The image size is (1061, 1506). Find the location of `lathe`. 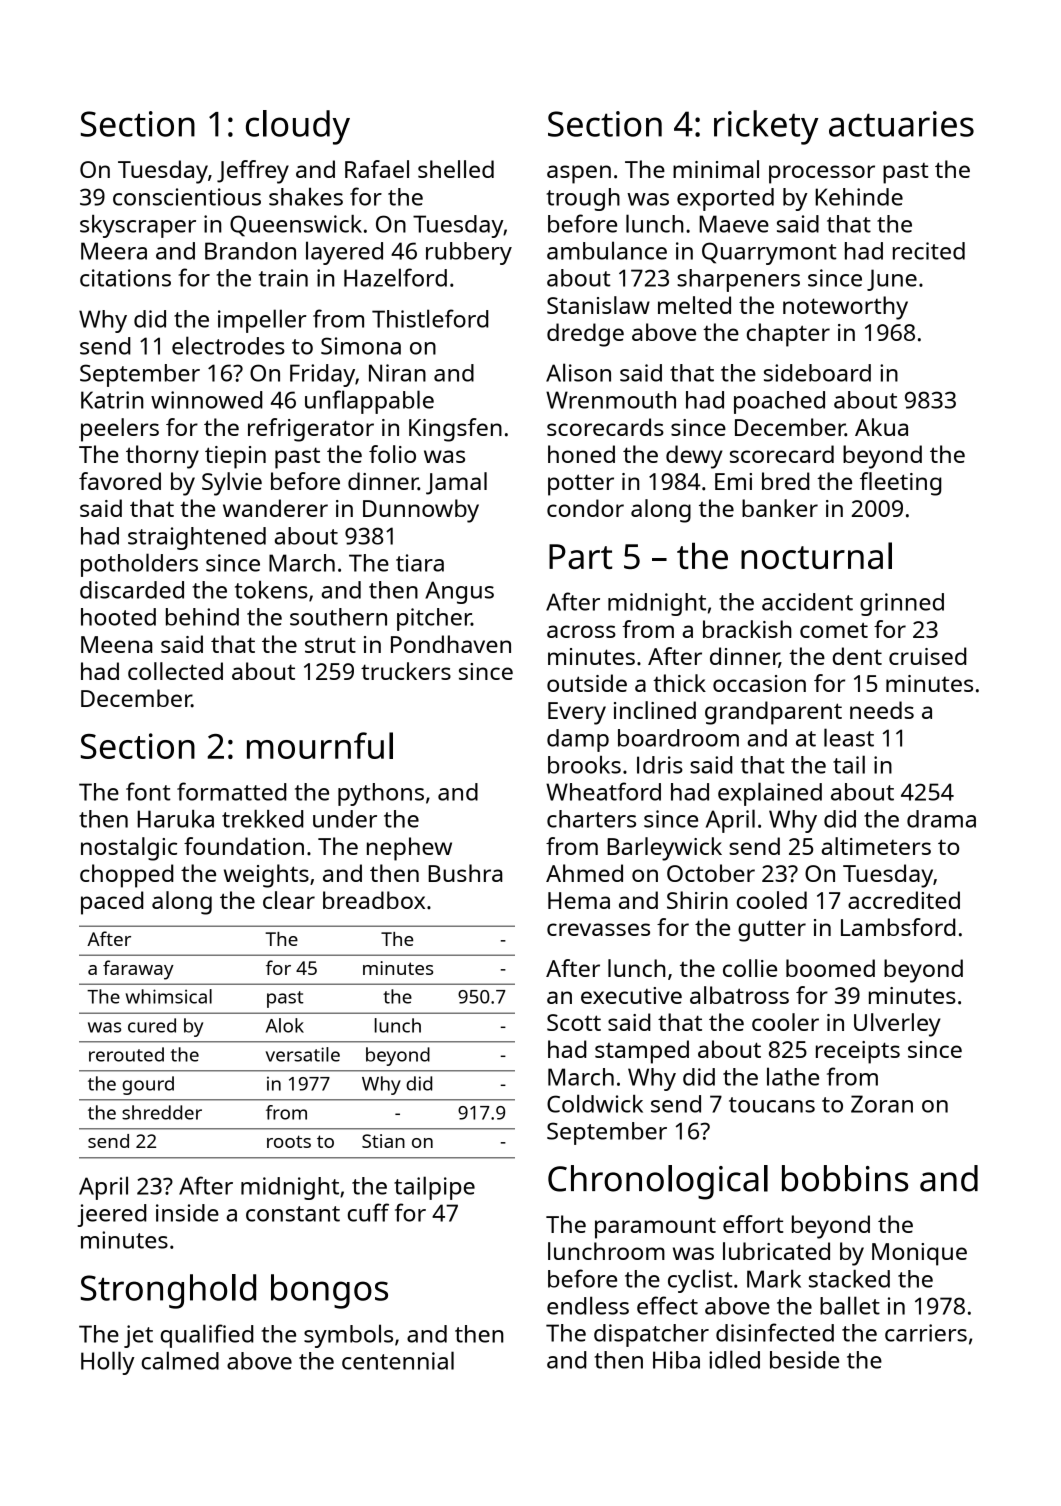

lathe is located at coordinates (793, 1076).
